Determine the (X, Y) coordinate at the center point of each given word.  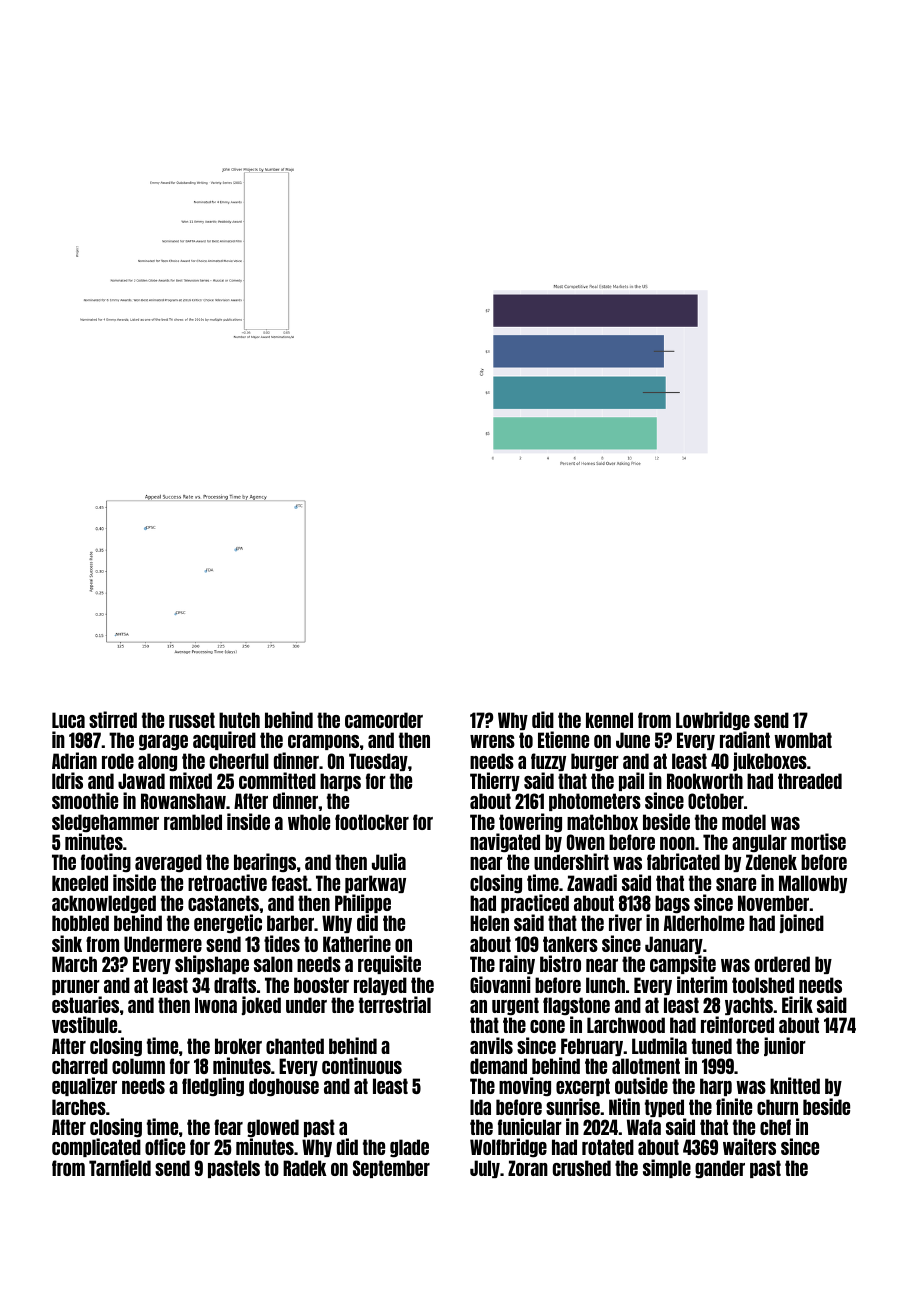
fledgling (213, 1087)
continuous (362, 1065)
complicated (96, 1147)
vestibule (84, 1024)
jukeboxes (770, 761)
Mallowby (813, 884)
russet (192, 720)
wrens (492, 741)
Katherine (357, 943)
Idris (67, 780)
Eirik (797, 1004)
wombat (803, 740)
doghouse (284, 1087)
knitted (795, 1085)
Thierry (495, 781)
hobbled (80, 923)
